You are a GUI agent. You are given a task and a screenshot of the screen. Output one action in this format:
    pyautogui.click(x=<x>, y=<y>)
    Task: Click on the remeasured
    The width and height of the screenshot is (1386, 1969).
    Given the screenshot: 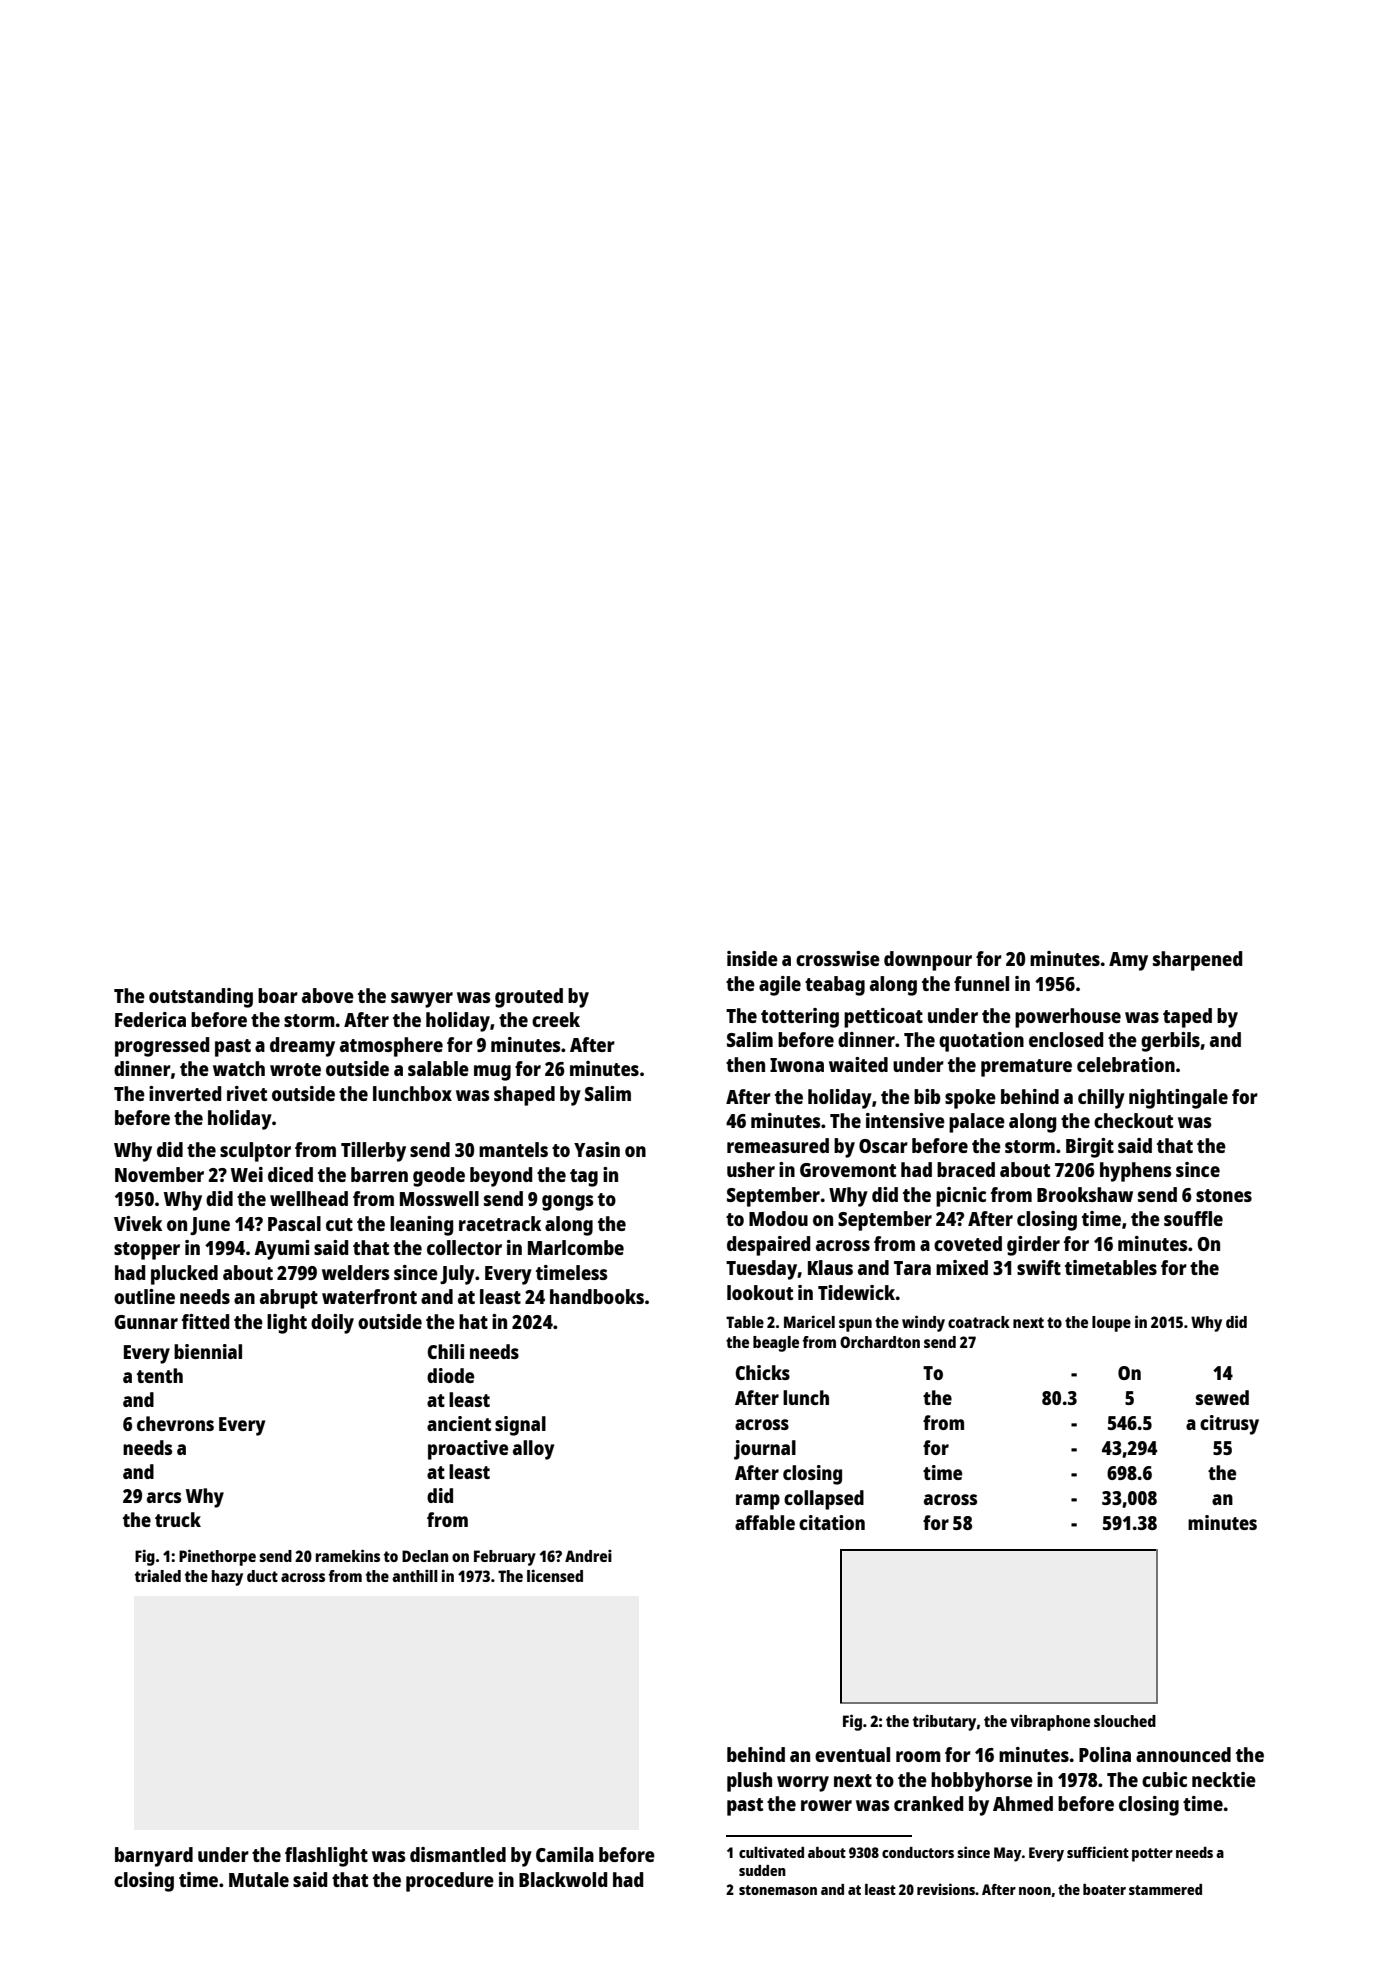 What is the action you would take?
    pyautogui.click(x=778, y=1145)
